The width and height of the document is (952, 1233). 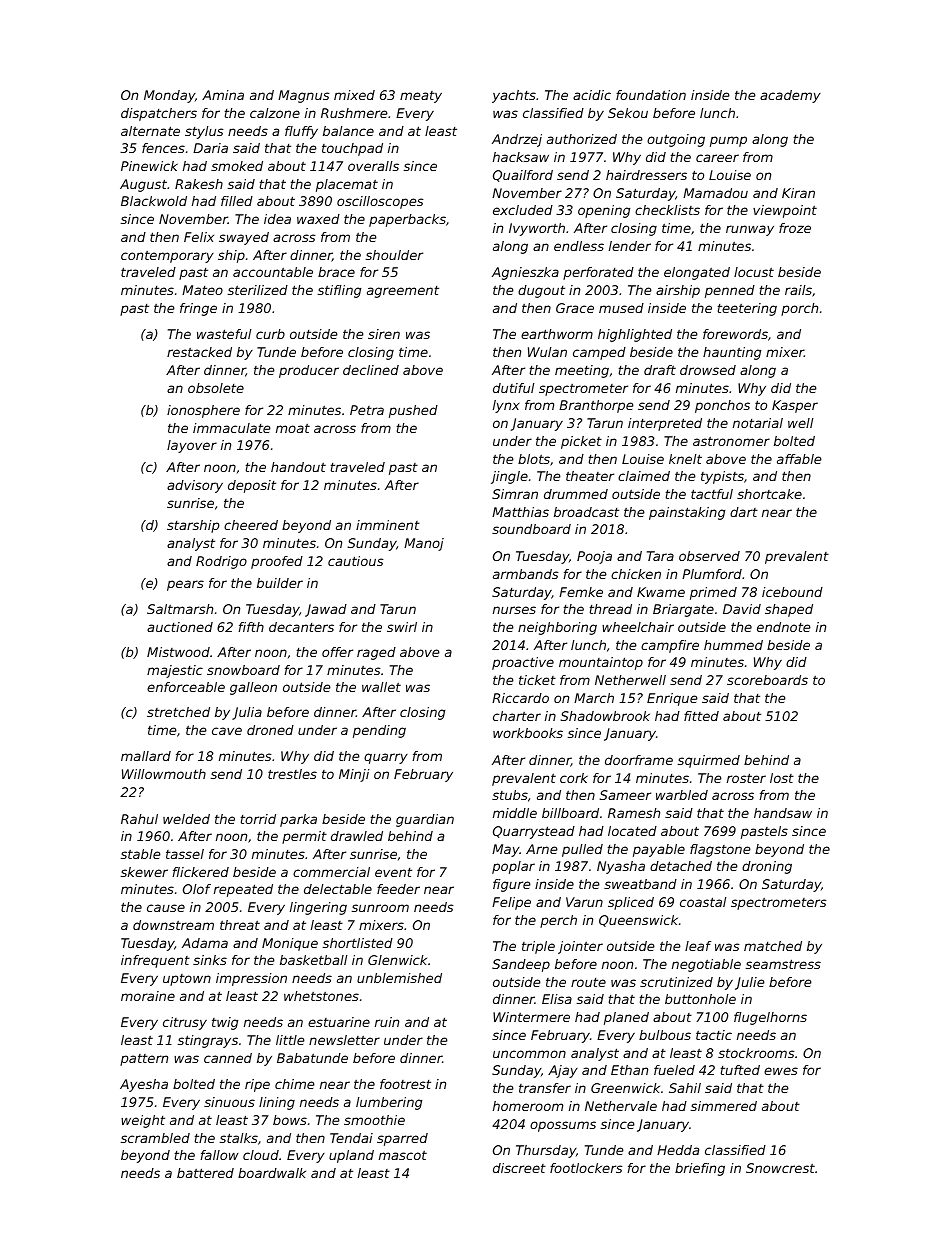 What do you see at coordinates (511, 903) in the document?
I see `Felipe` at bounding box center [511, 903].
